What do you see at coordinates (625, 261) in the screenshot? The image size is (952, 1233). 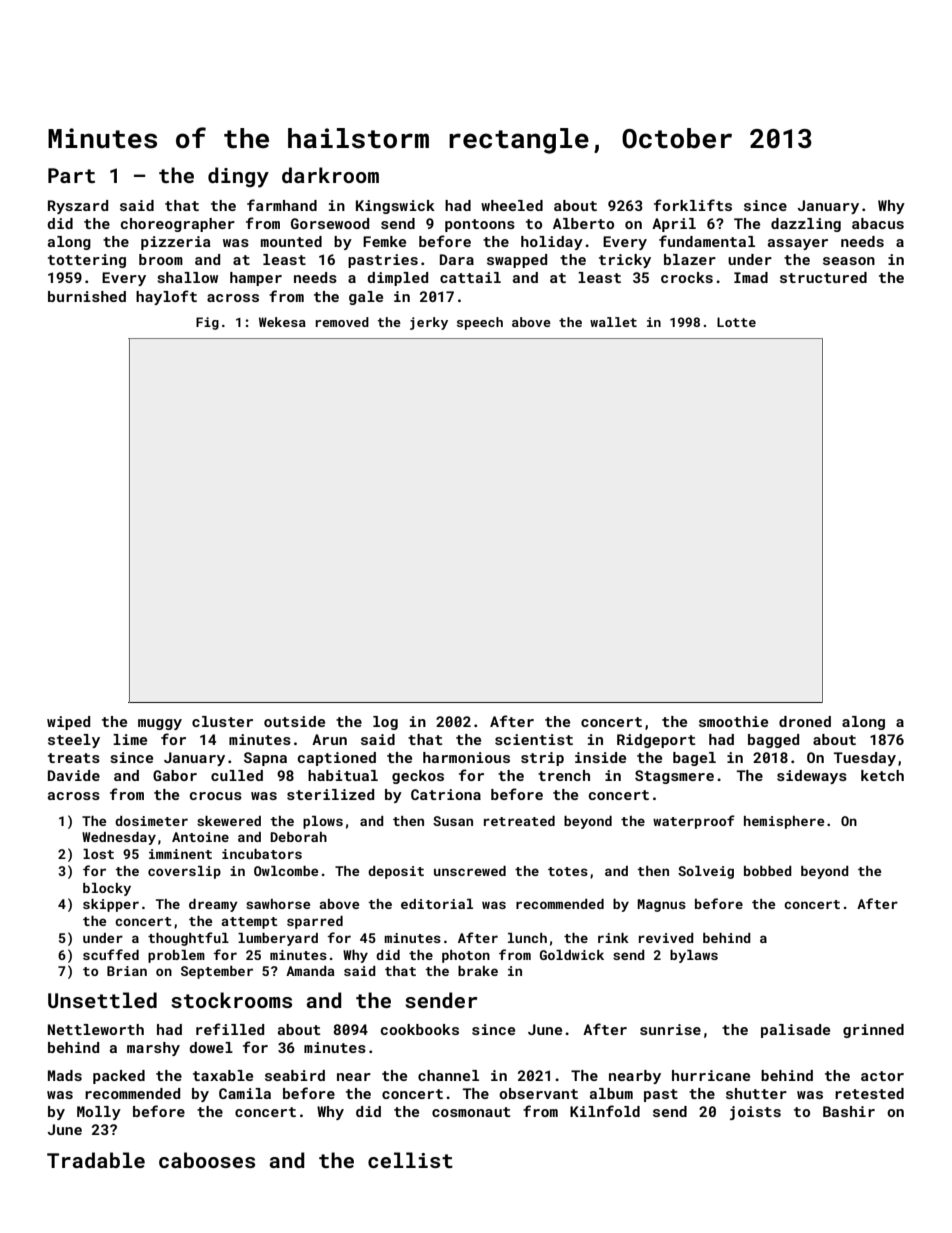 I see `tricky` at bounding box center [625, 261].
